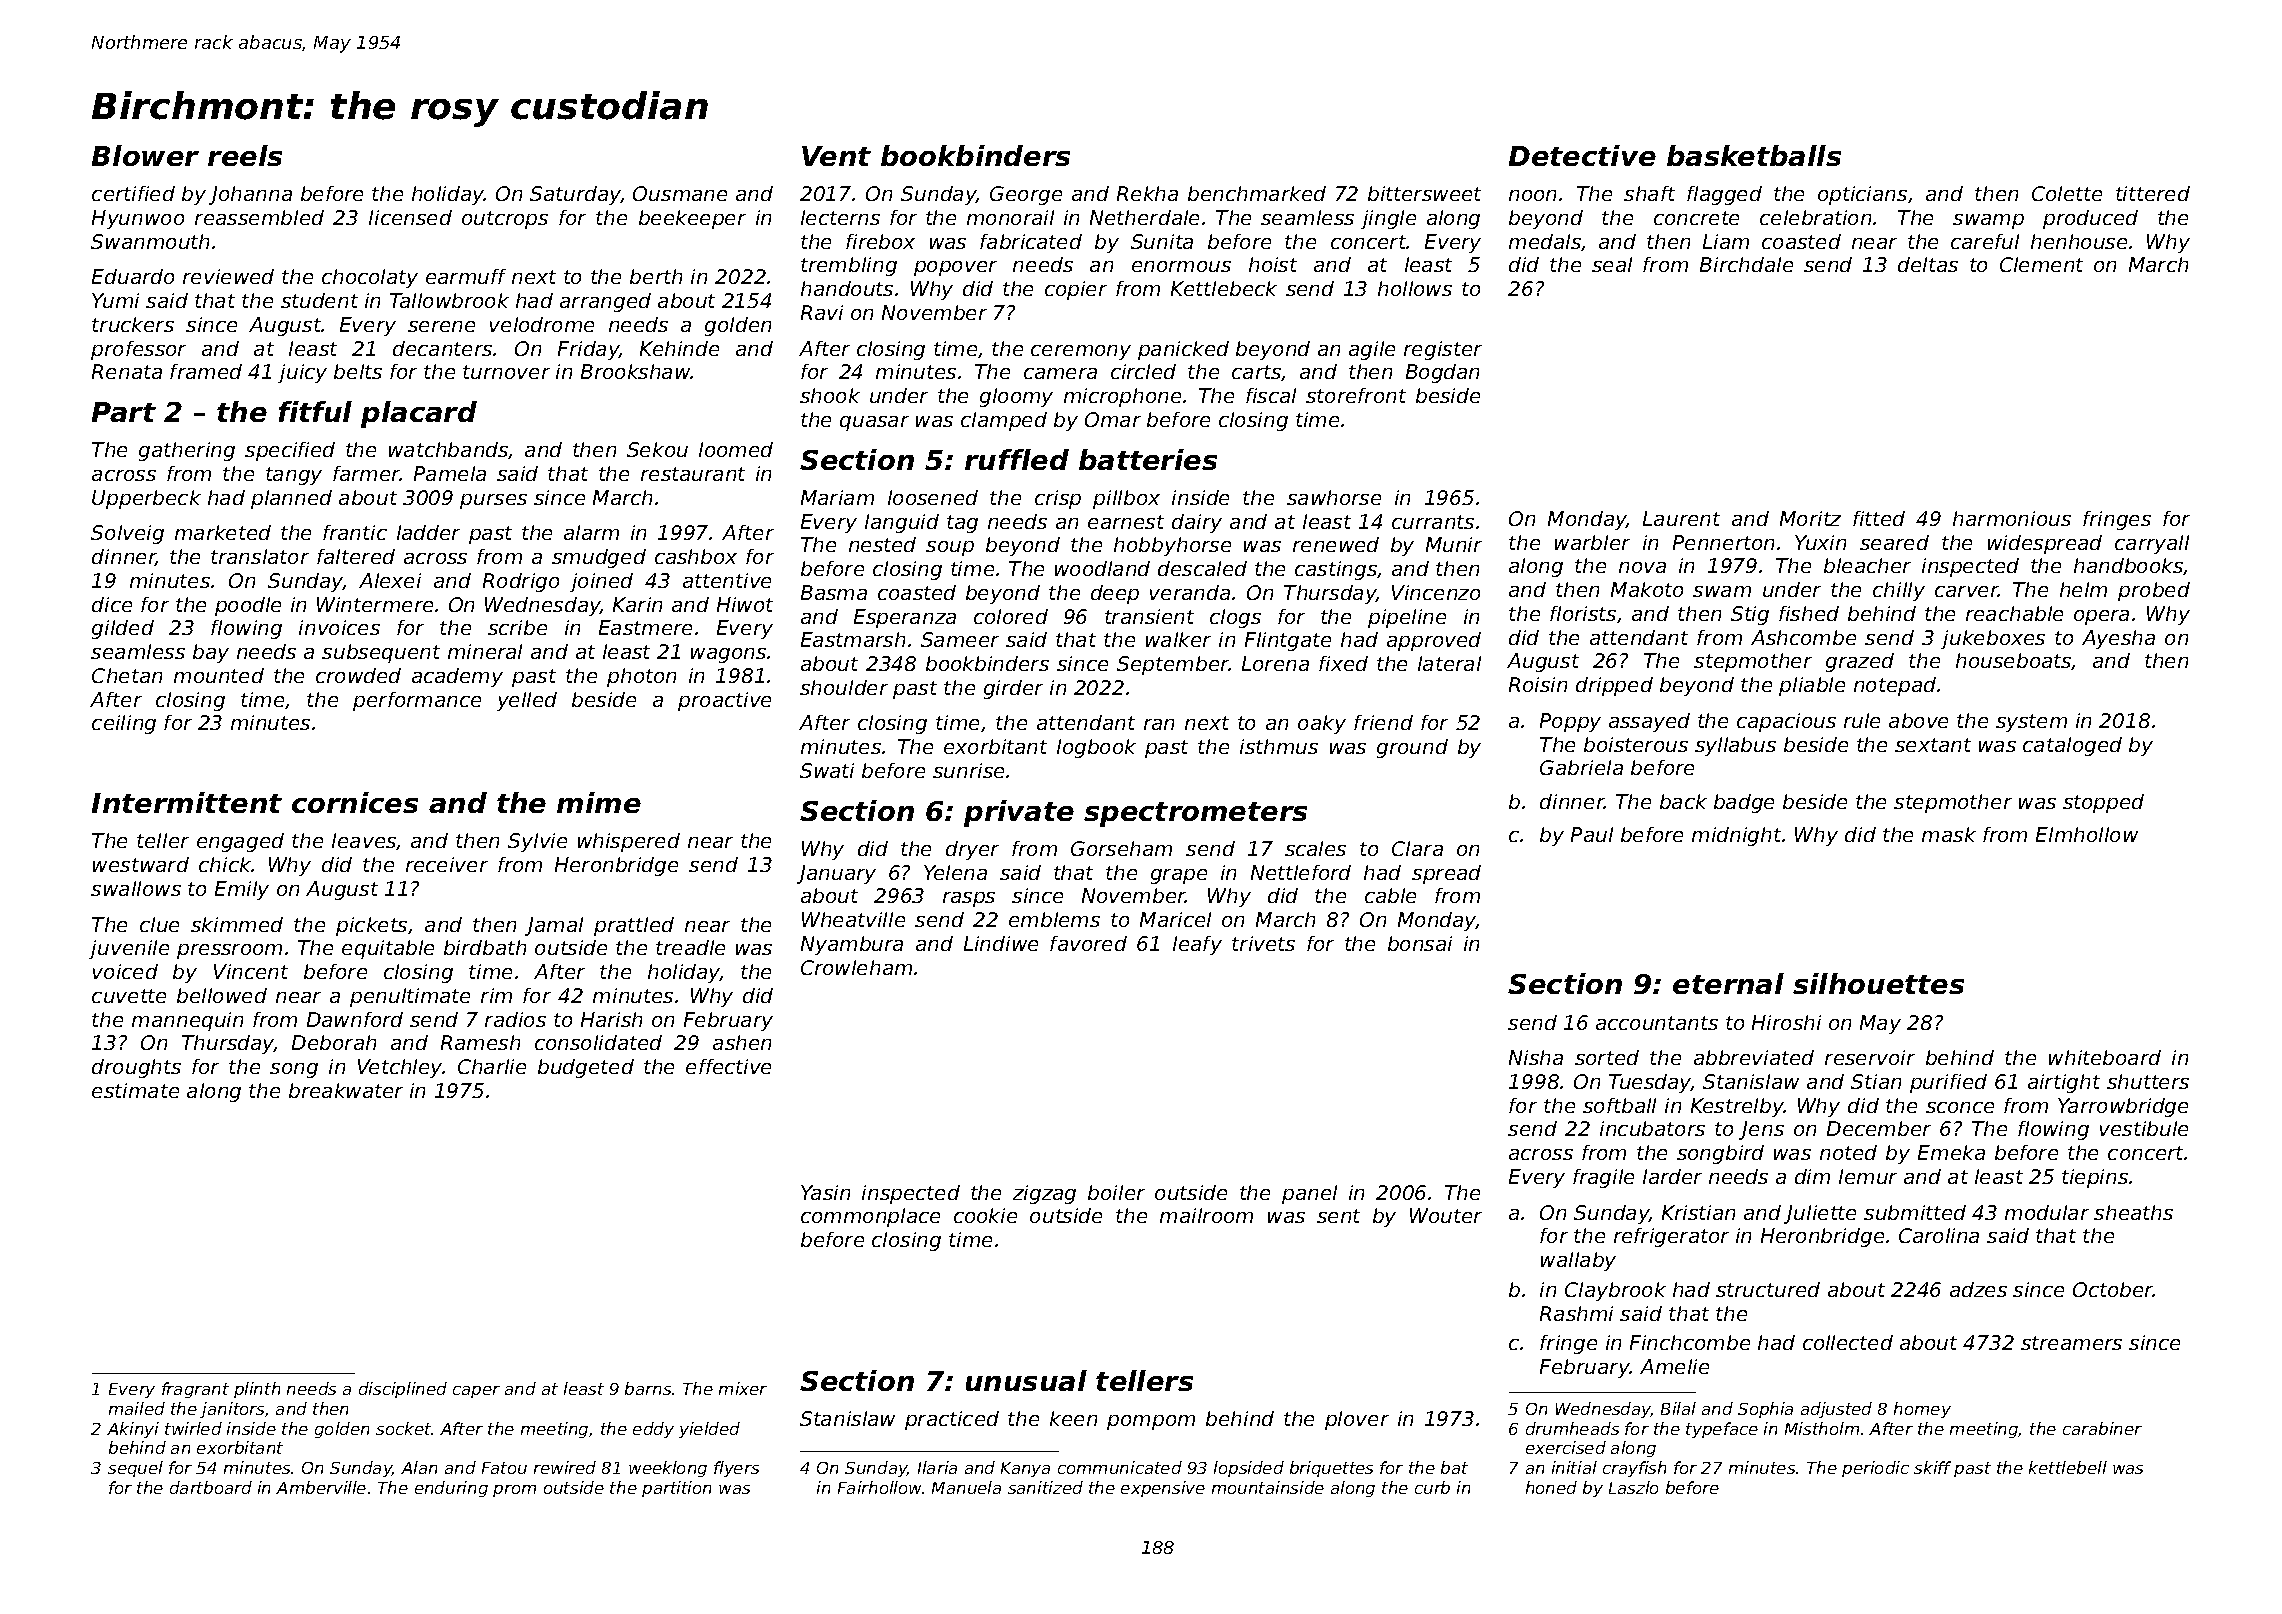 The width and height of the screenshot is (2282, 1614). What do you see at coordinates (1932, 1467) in the screenshot?
I see `skiff` at bounding box center [1932, 1467].
